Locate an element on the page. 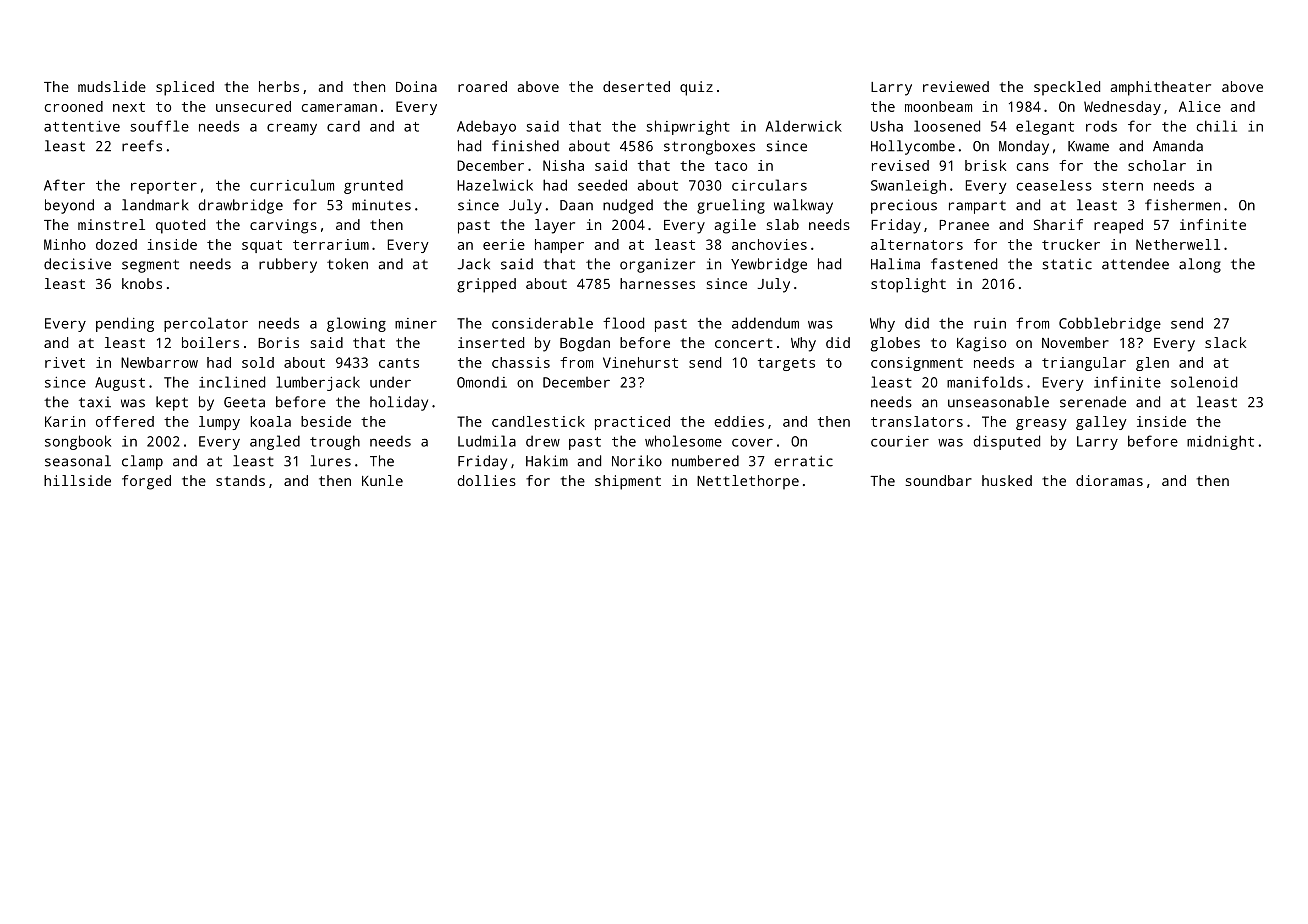  curriculum is located at coordinates (292, 185).
